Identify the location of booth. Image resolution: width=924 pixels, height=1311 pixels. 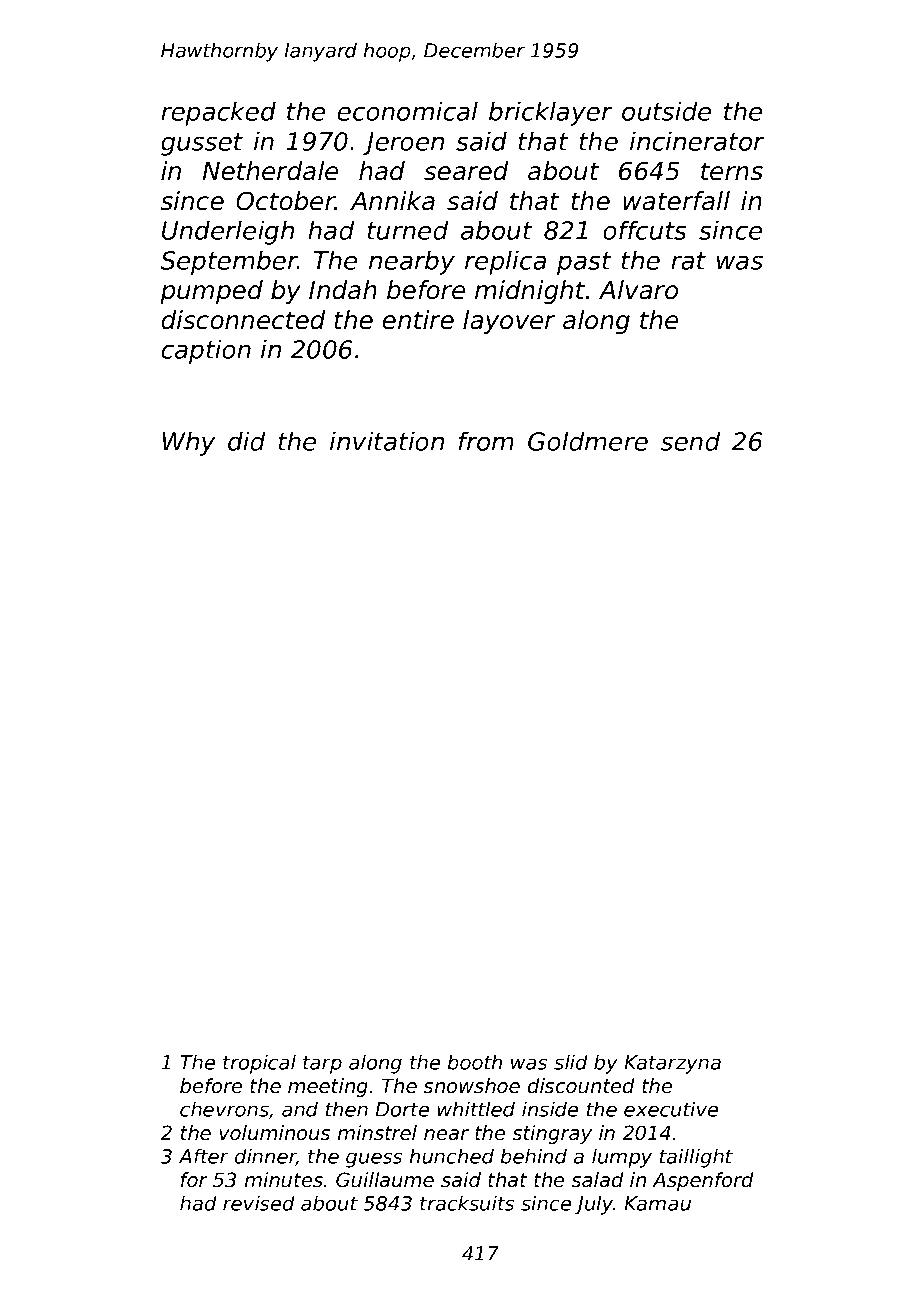
(475, 1062).
